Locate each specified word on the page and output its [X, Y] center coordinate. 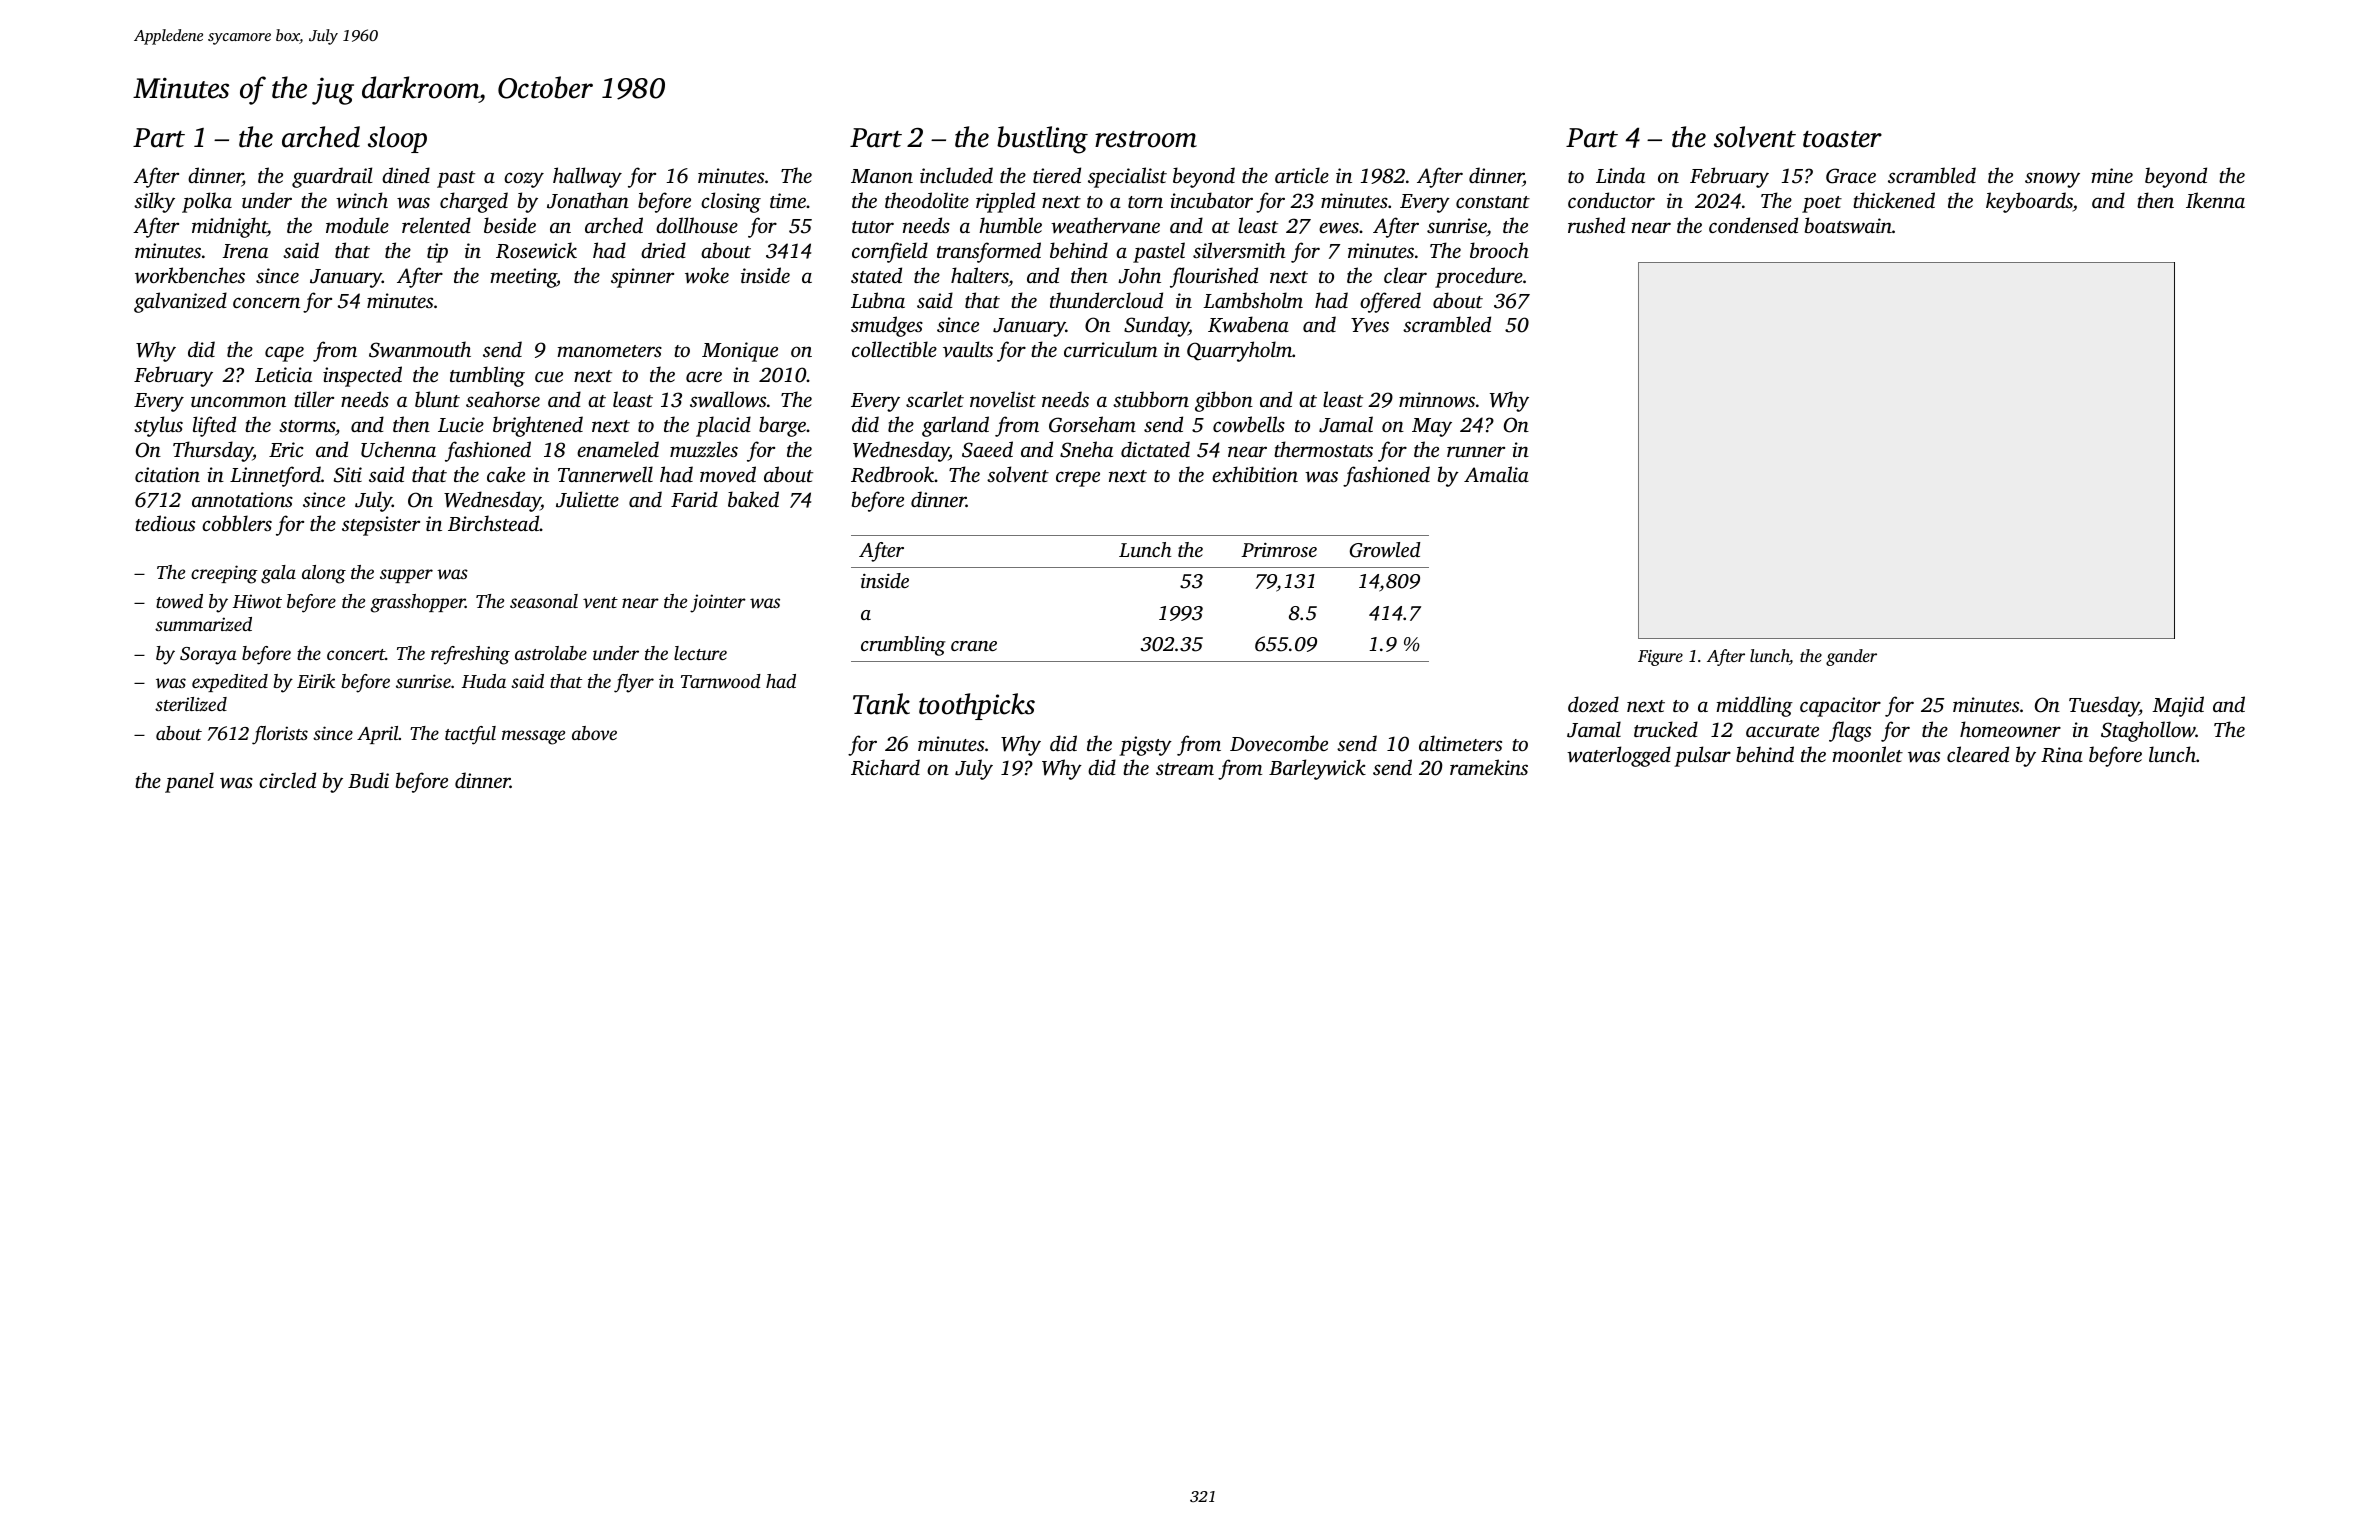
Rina [2062, 755]
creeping [224, 574]
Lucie [461, 424]
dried [663, 250]
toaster [1842, 139]
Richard [885, 767]
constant [1493, 202]
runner [1476, 451]
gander [1851, 657]
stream [1185, 769]
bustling [1042, 140]
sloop [397, 139]
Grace [1851, 176]
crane [974, 646]
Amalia [1496, 474]
